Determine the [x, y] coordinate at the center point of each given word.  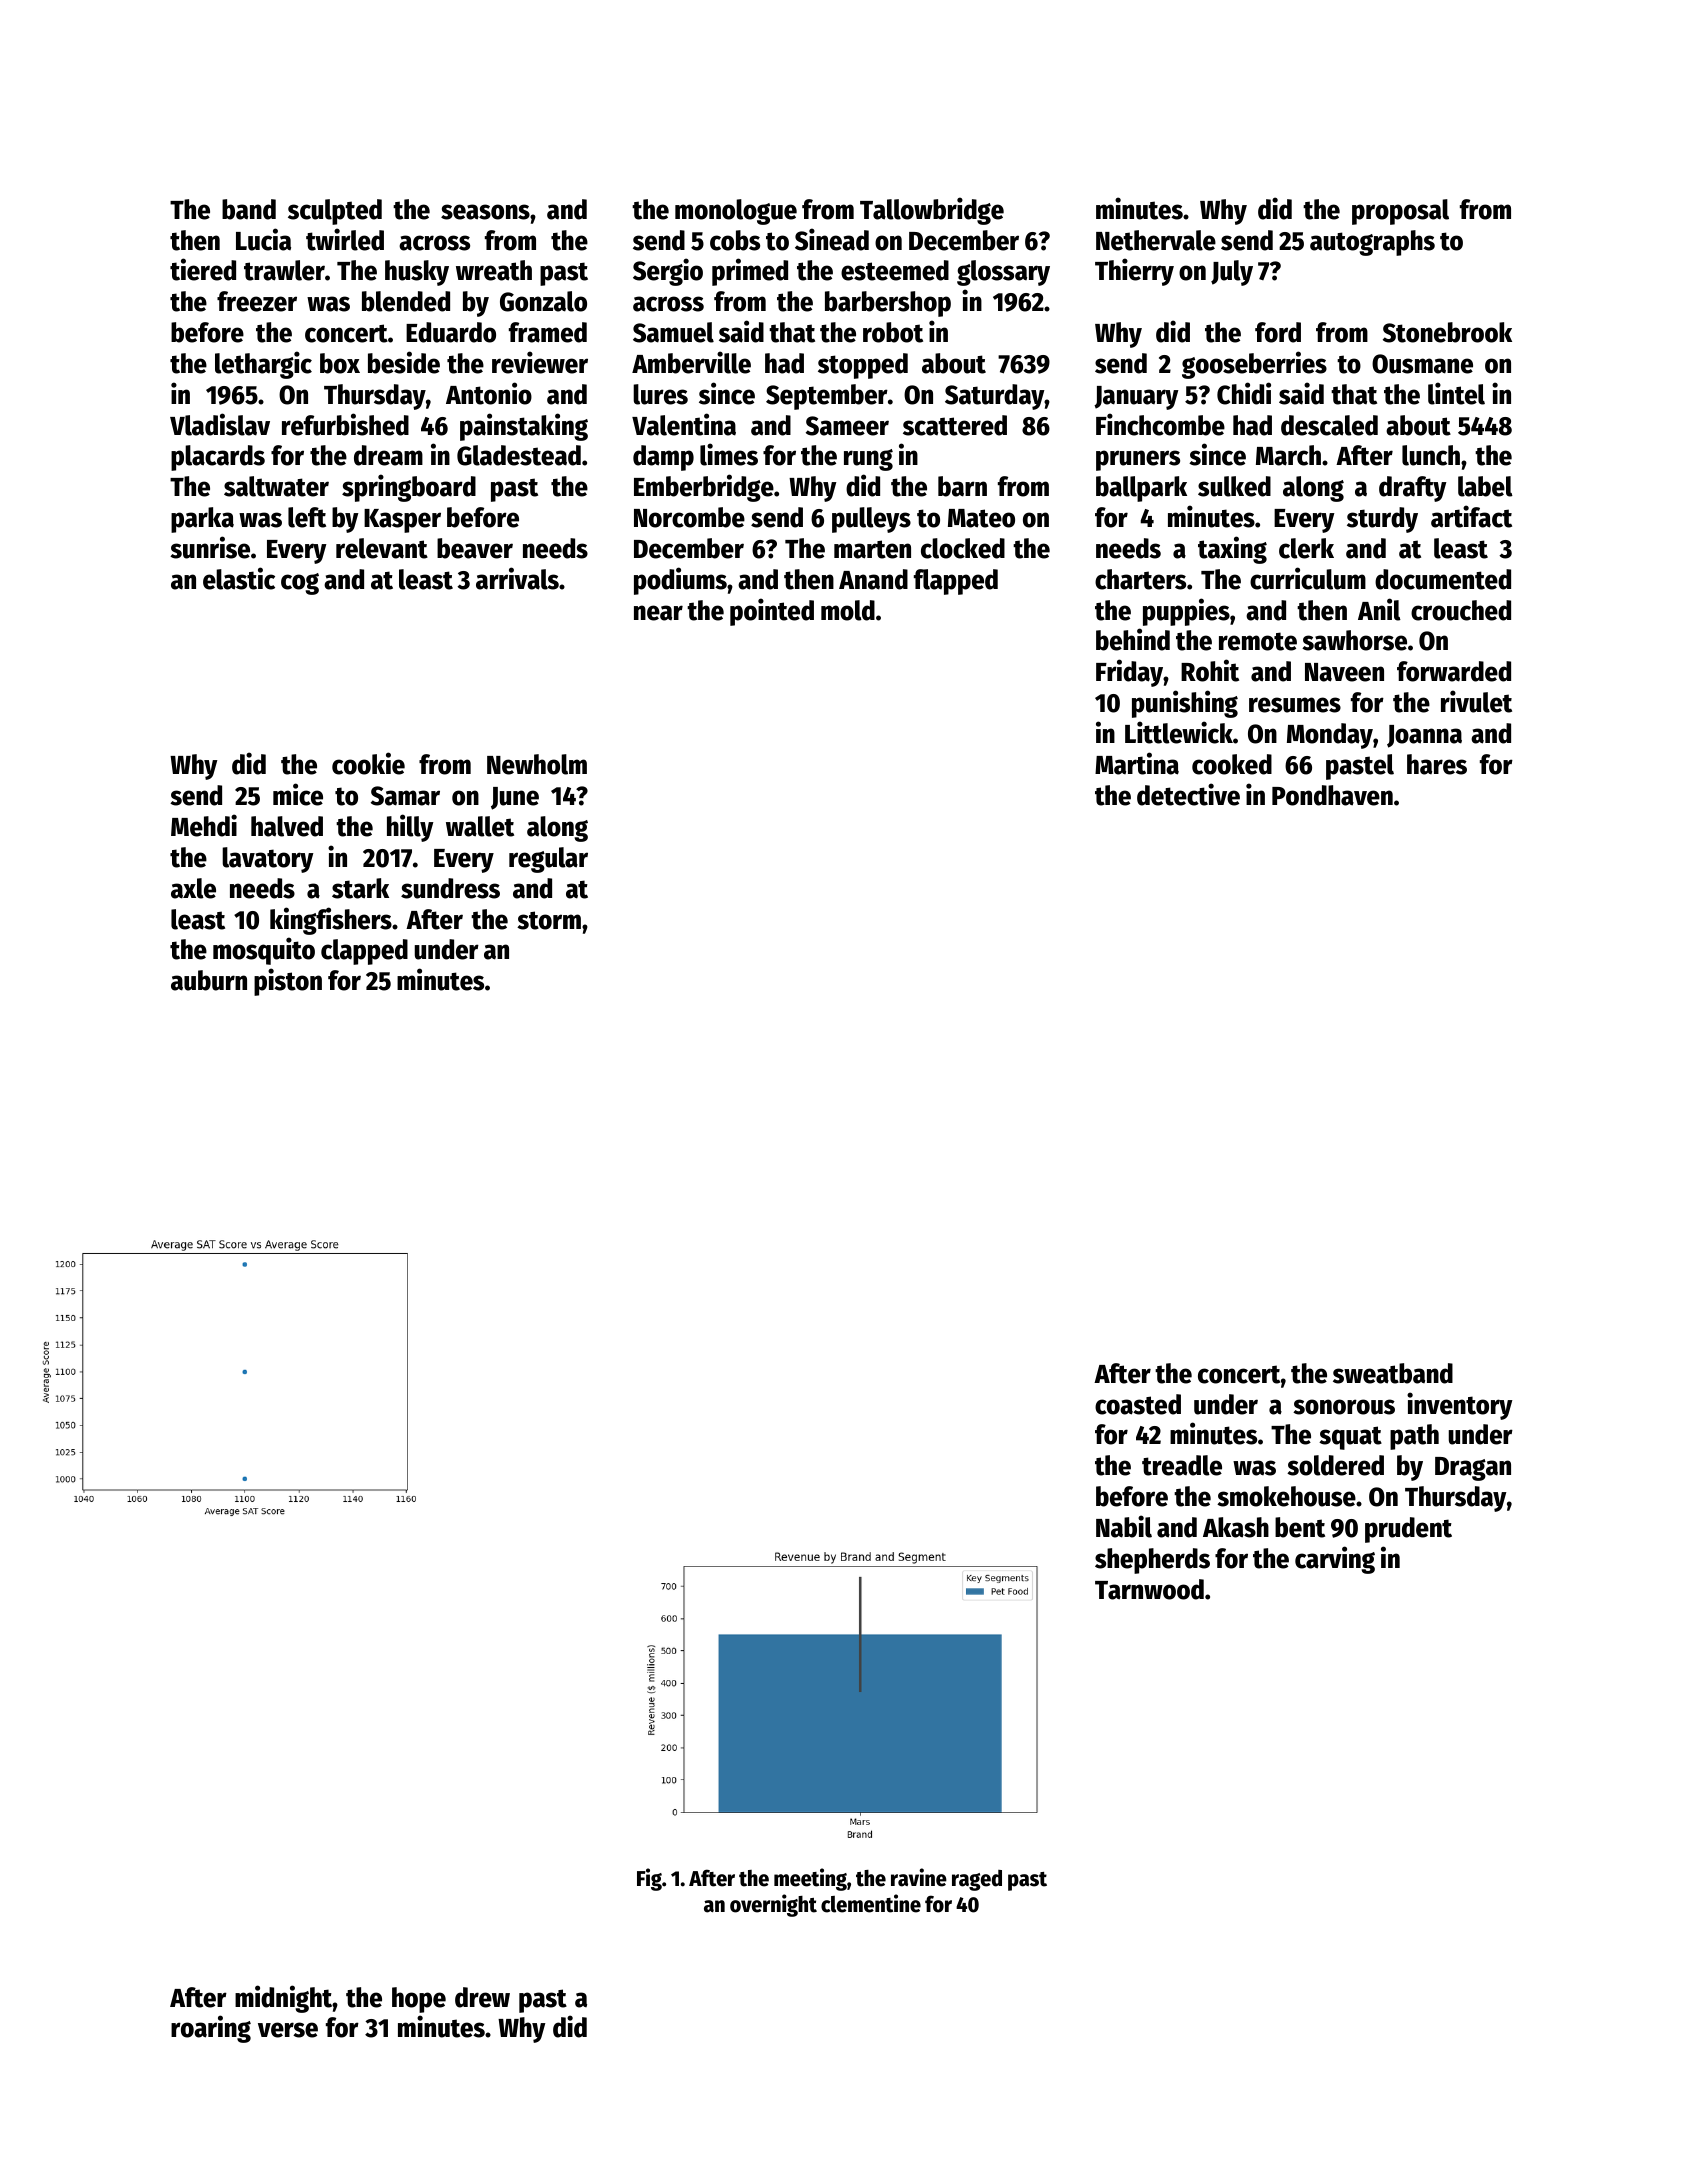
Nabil [1124, 1526]
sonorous [1344, 1407]
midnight [284, 1999]
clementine [871, 1903]
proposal [1400, 212]
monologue [736, 212]
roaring [211, 2029]
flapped [956, 582]
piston [288, 982]
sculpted [335, 212]
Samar [405, 796]
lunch [1431, 455]
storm [549, 920]
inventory [1460, 1406]
